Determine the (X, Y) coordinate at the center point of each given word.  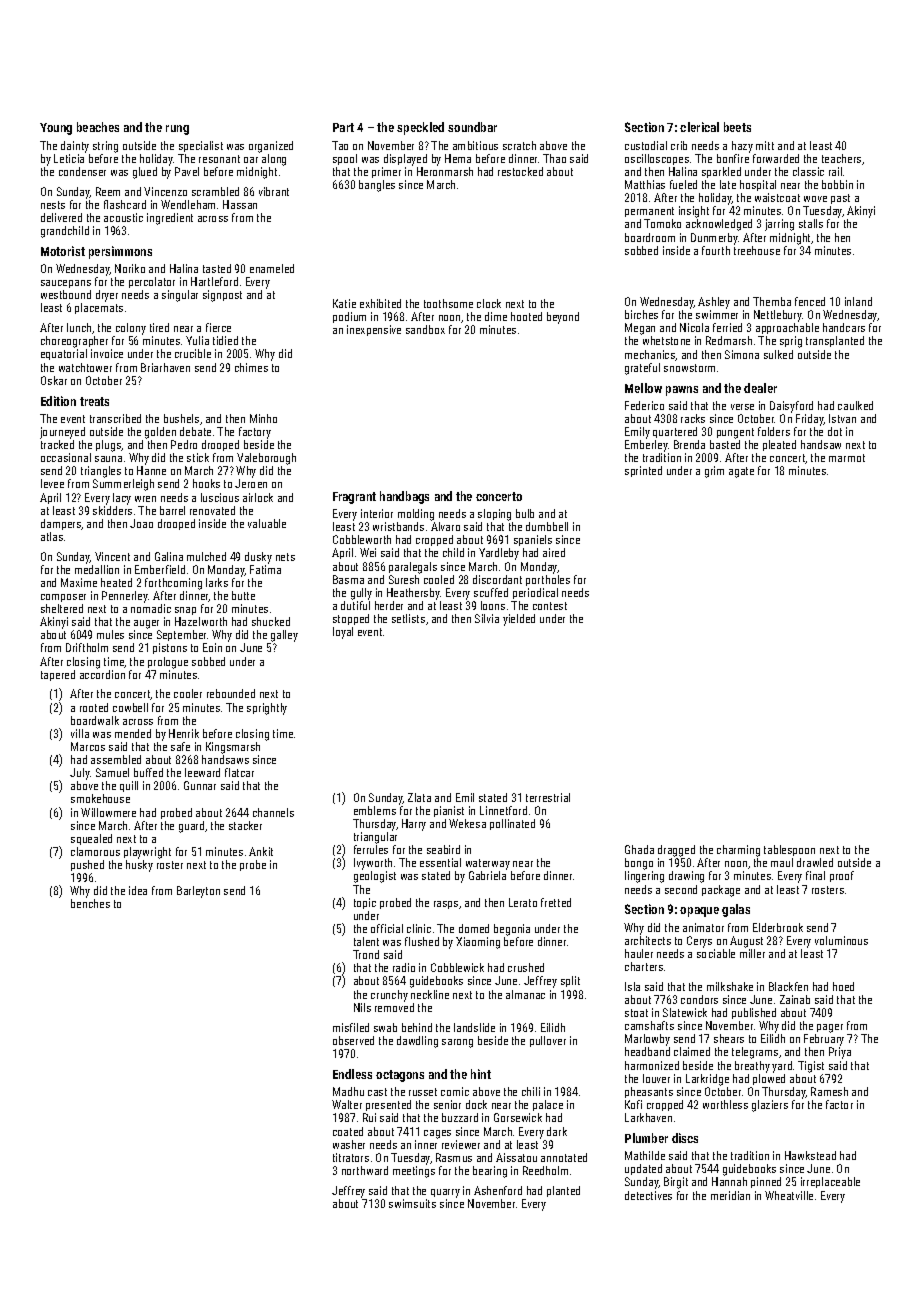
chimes (251, 367)
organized (271, 147)
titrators (351, 1157)
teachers (841, 158)
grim (714, 472)
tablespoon (789, 850)
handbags (404, 497)
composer (63, 598)
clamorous (95, 851)
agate (741, 472)
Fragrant (354, 498)
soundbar (472, 127)
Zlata (419, 797)
